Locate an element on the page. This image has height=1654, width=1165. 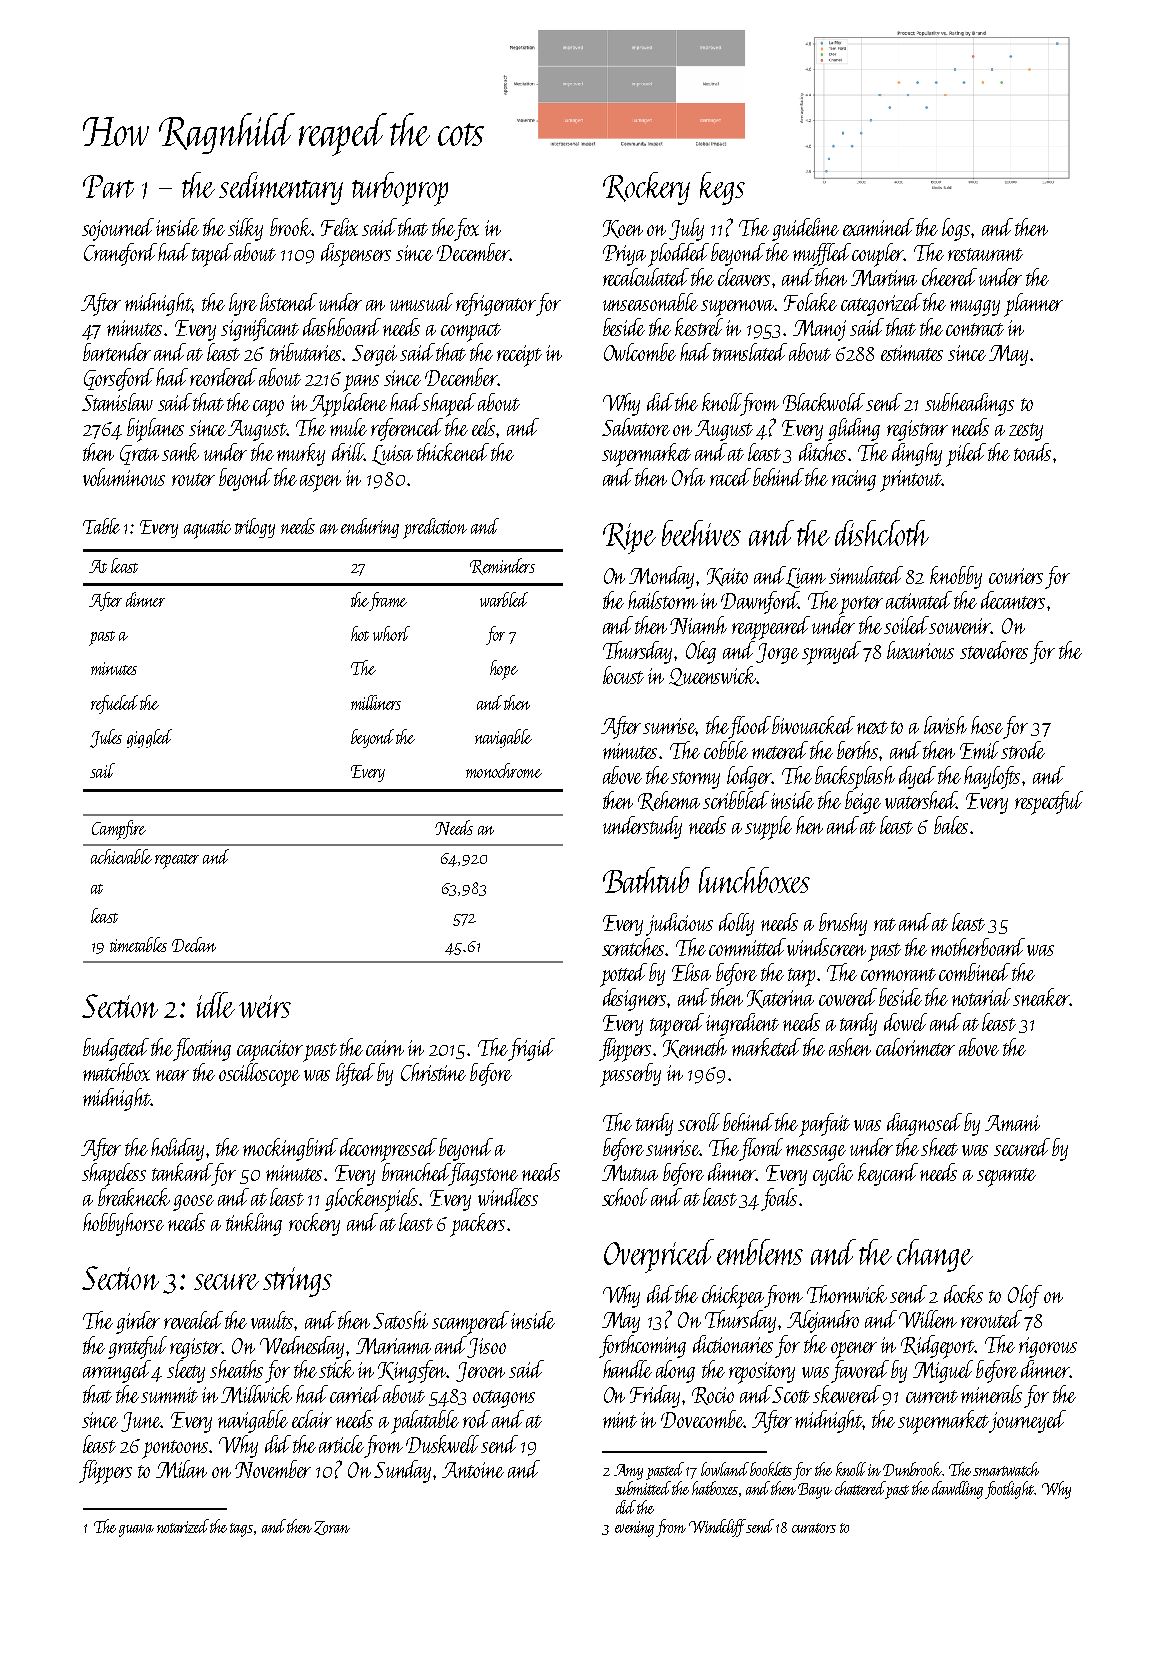
silky is located at coordinates (245, 229).
